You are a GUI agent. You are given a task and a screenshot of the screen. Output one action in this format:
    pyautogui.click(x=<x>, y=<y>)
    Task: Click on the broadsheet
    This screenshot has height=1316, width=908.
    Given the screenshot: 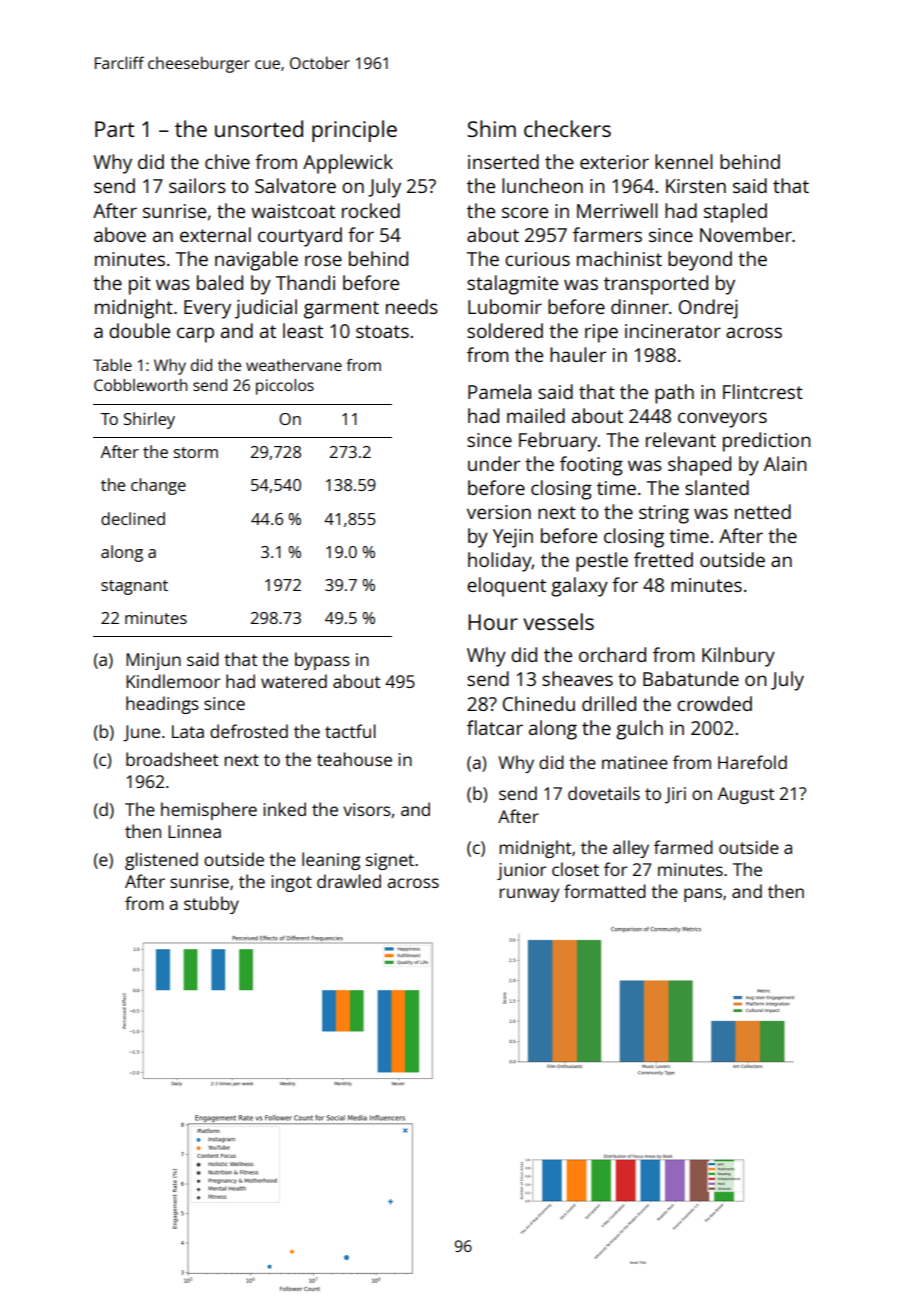 What is the action you would take?
    pyautogui.click(x=172, y=759)
